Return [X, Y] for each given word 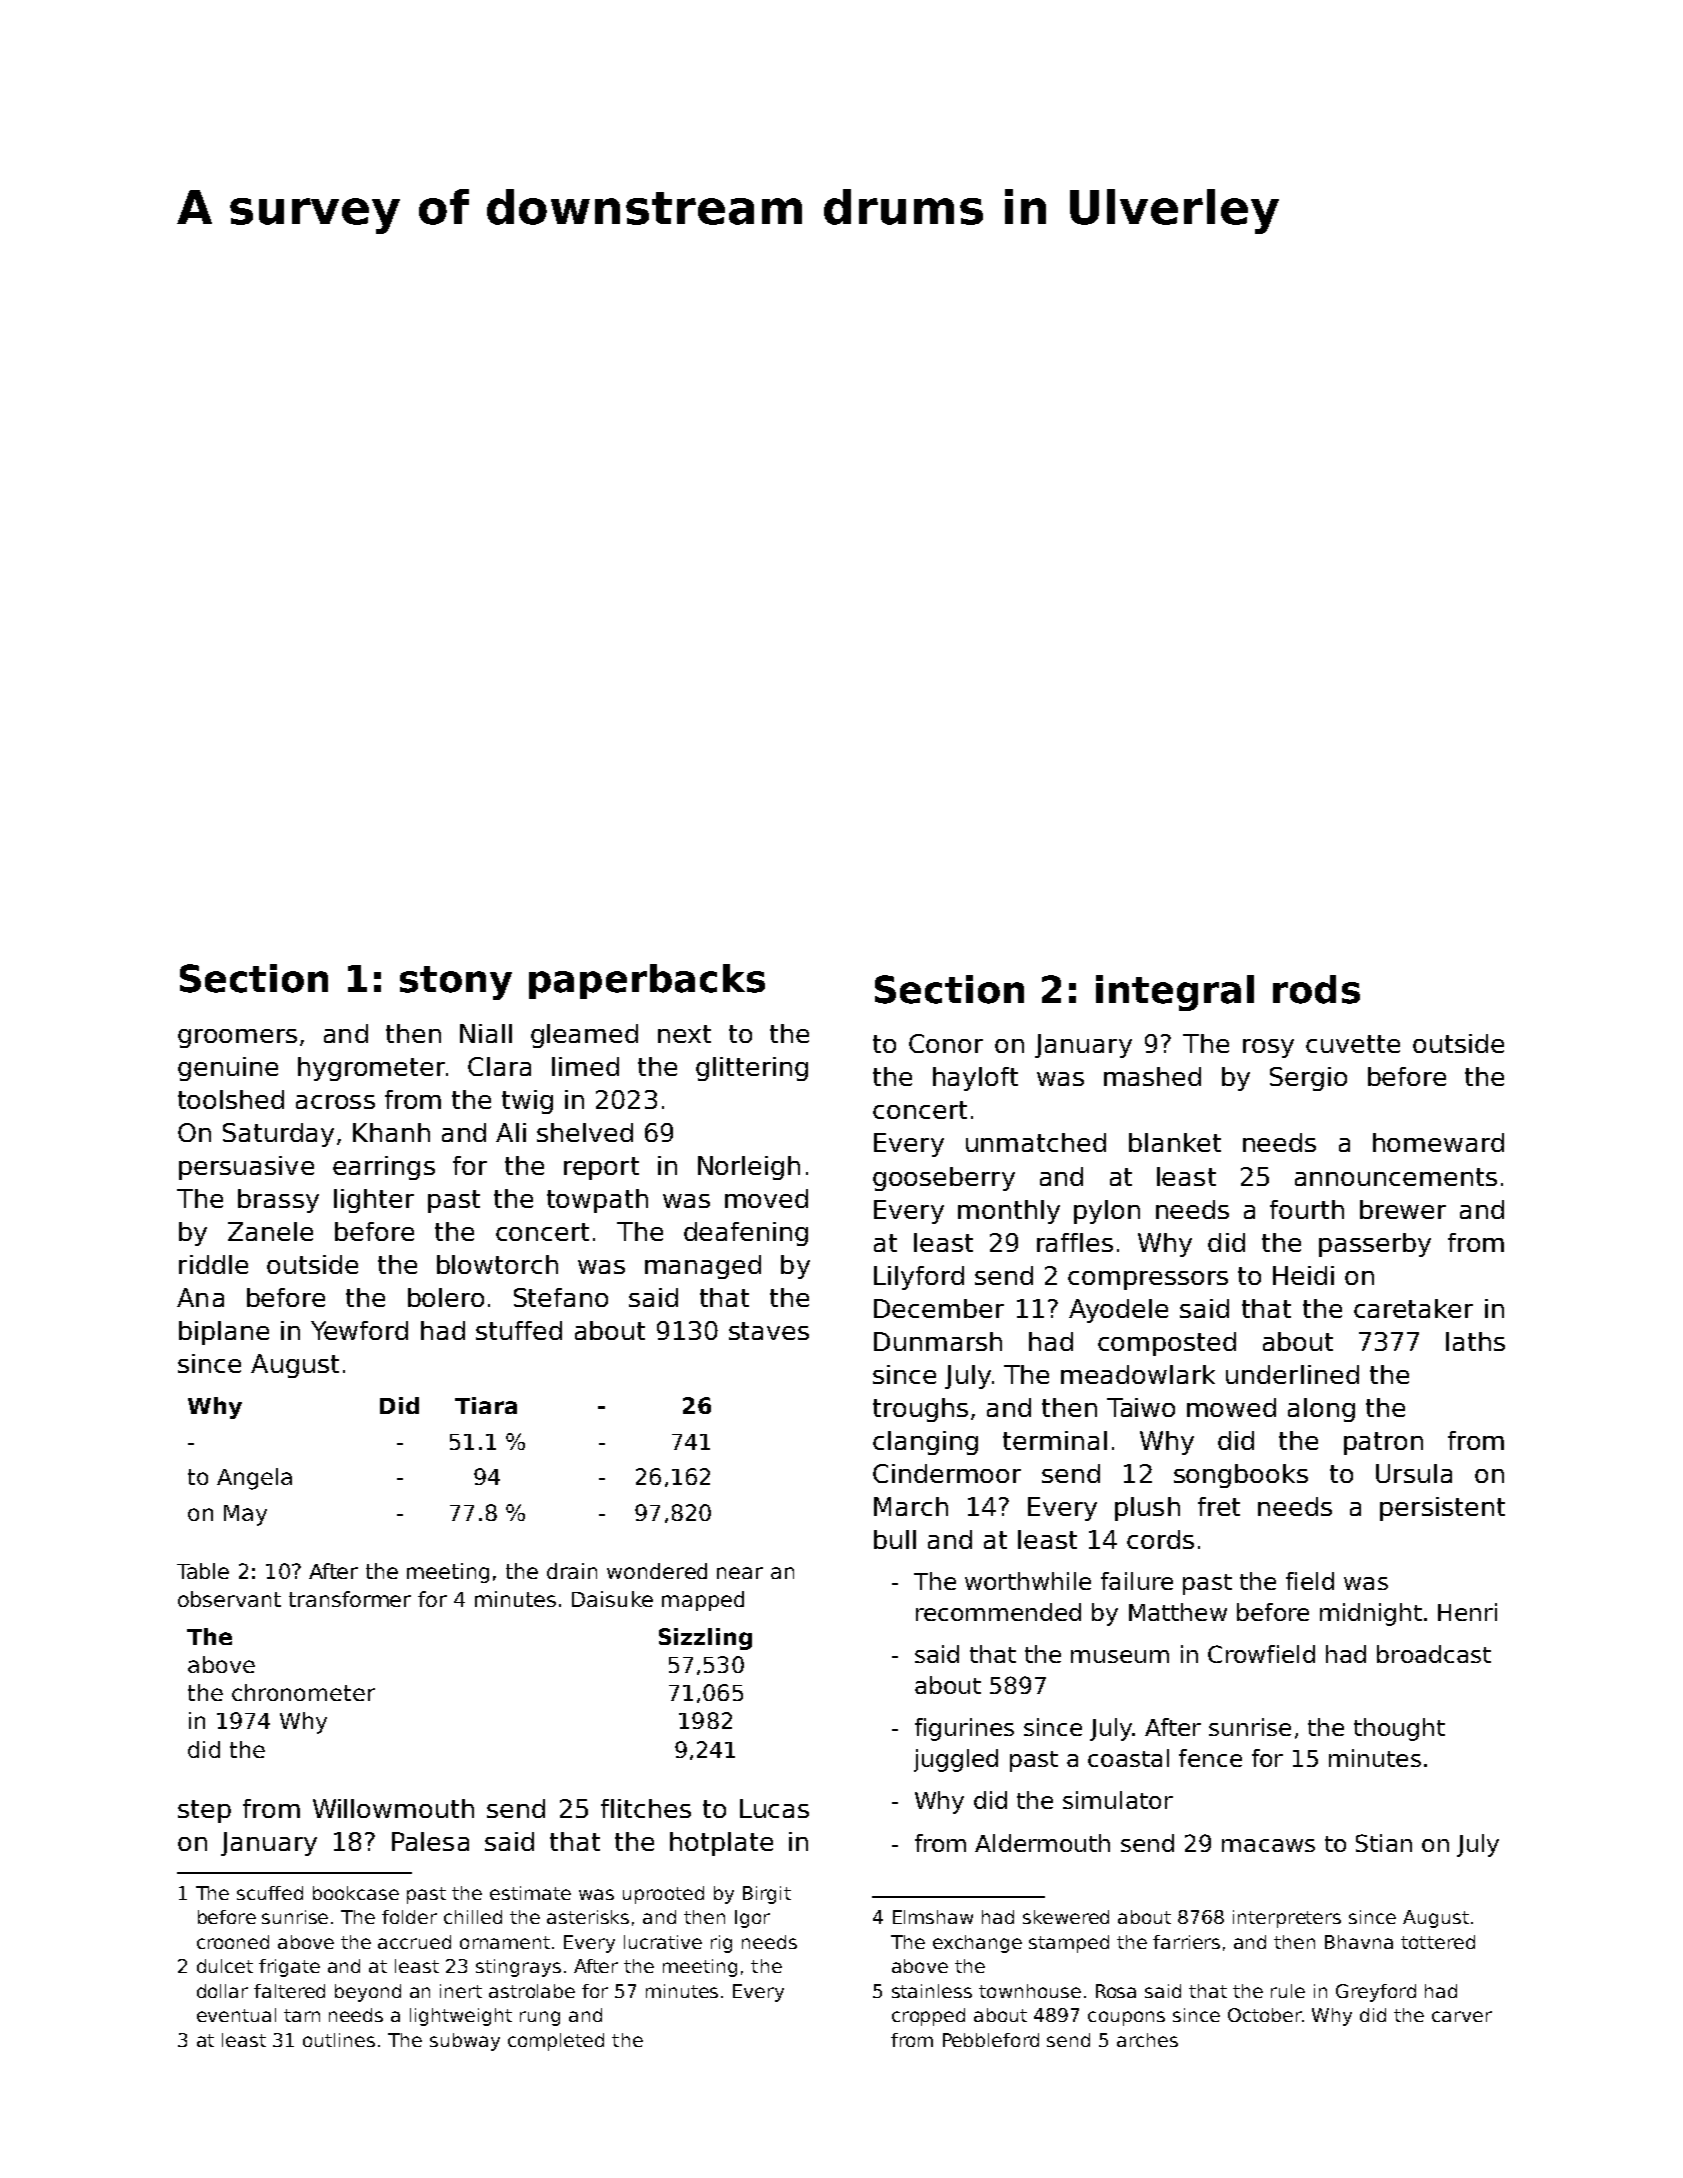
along [1321, 1410]
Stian [1384, 1843]
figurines [964, 1729]
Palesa [430, 1841]
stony [456, 983]
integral [1175, 993]
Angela [254, 1479]
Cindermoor [947, 1473]
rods [1316, 989]
